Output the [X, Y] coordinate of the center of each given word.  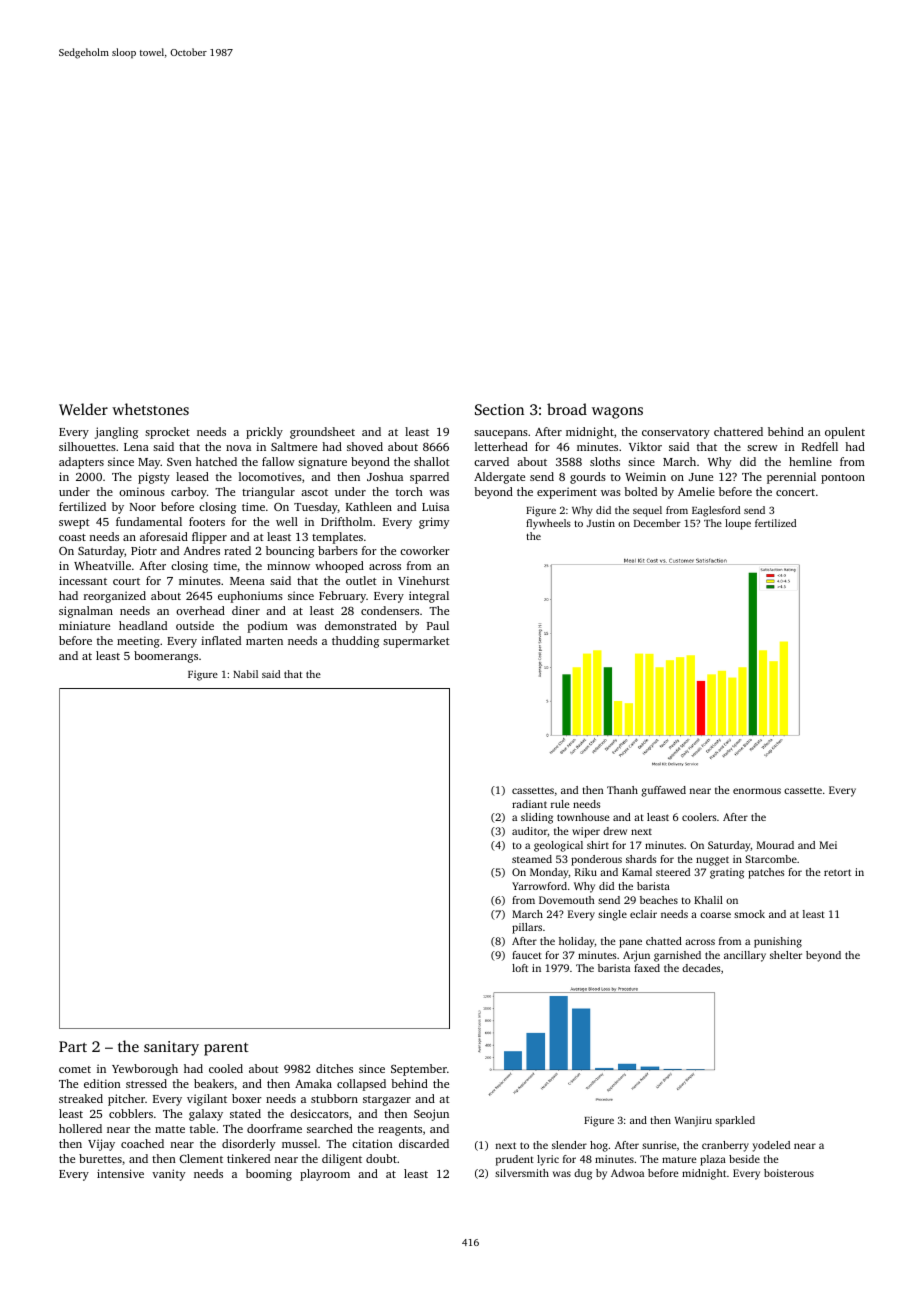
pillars [527, 928]
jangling [116, 433]
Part [73, 1046]
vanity [168, 1175]
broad [567, 409]
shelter [786, 955]
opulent [845, 433]
